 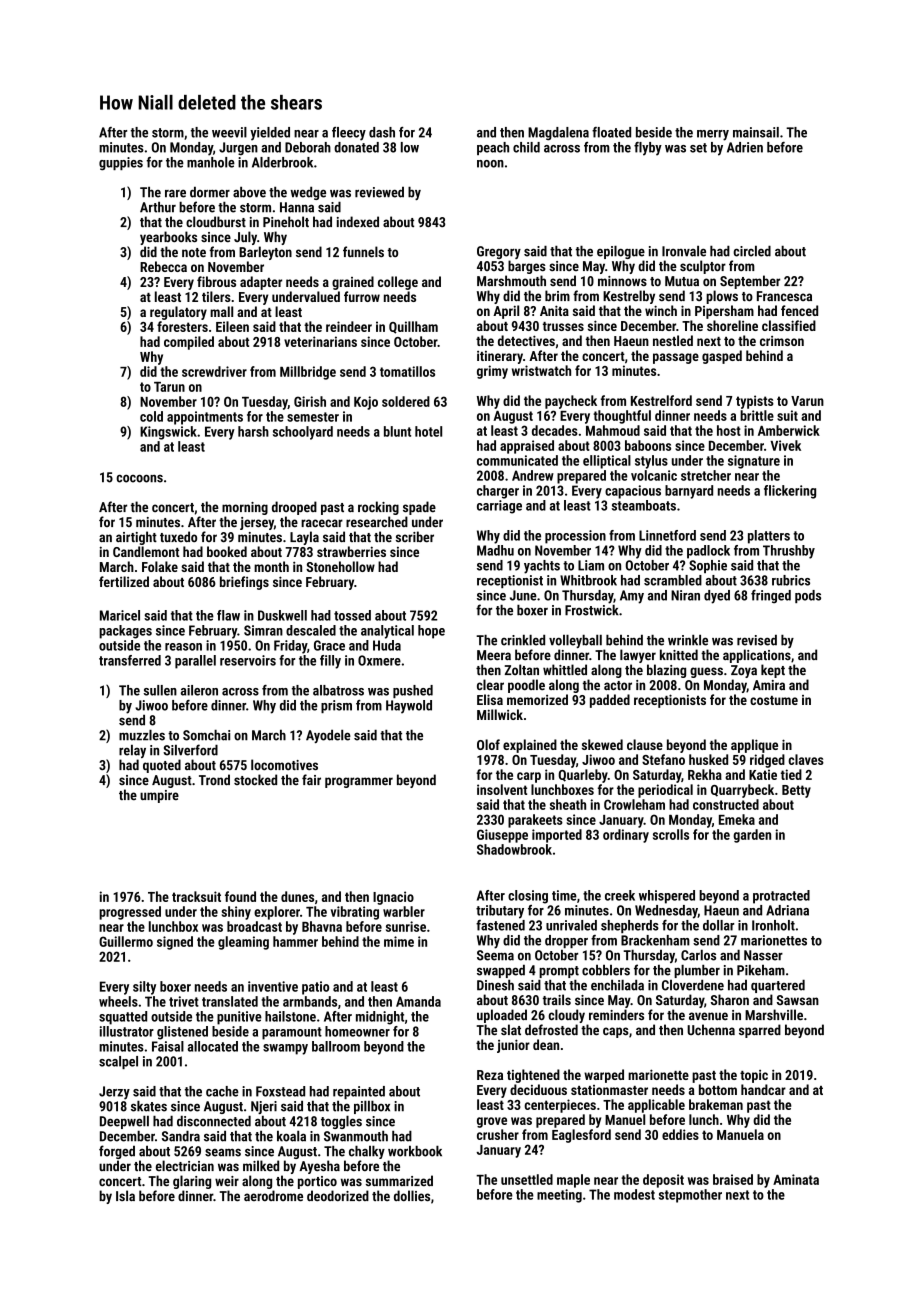 What do you see at coordinates (493, 148) in the image?
I see `peach` at bounding box center [493, 148].
